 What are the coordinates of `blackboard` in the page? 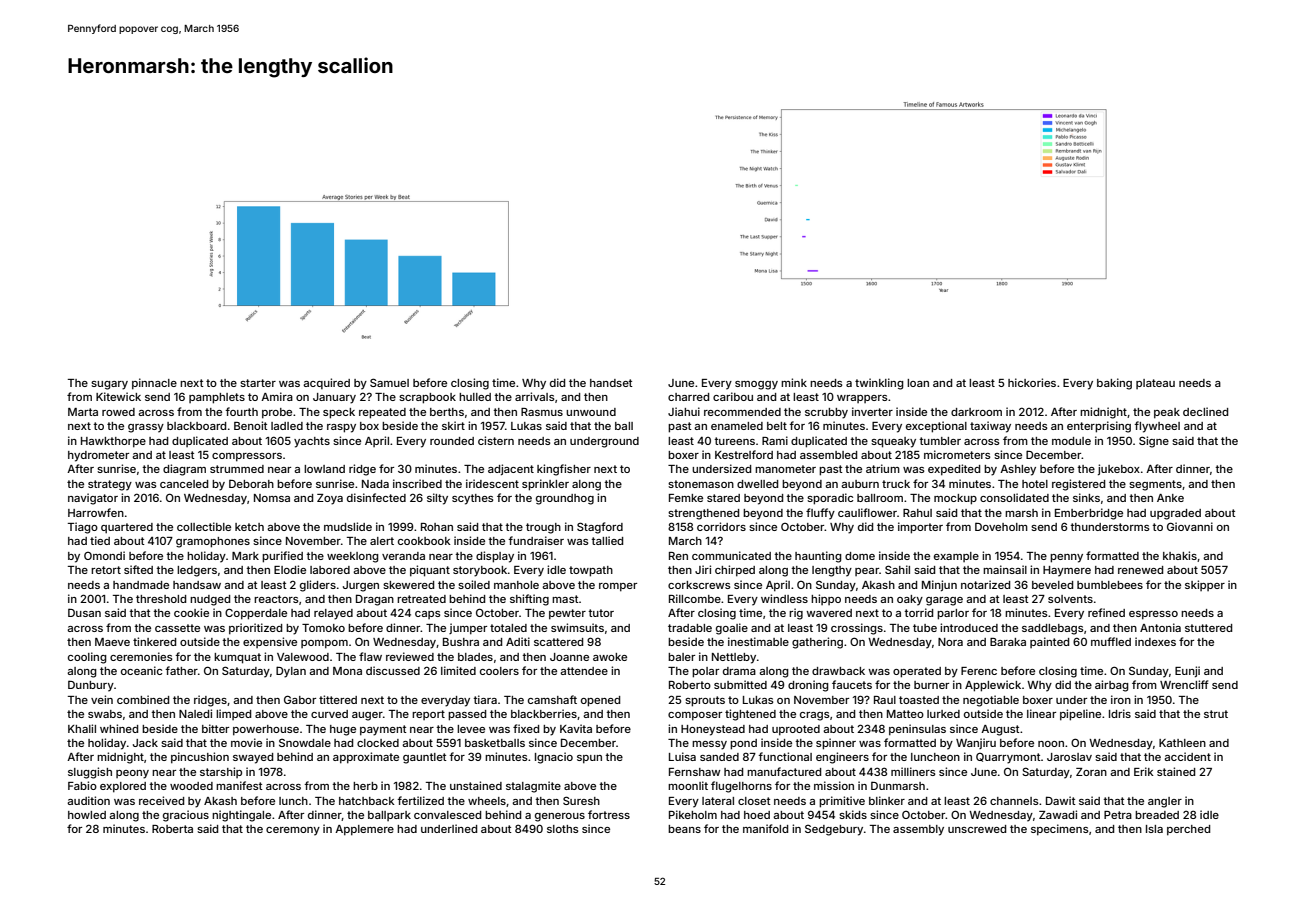 It's located at (196, 426).
